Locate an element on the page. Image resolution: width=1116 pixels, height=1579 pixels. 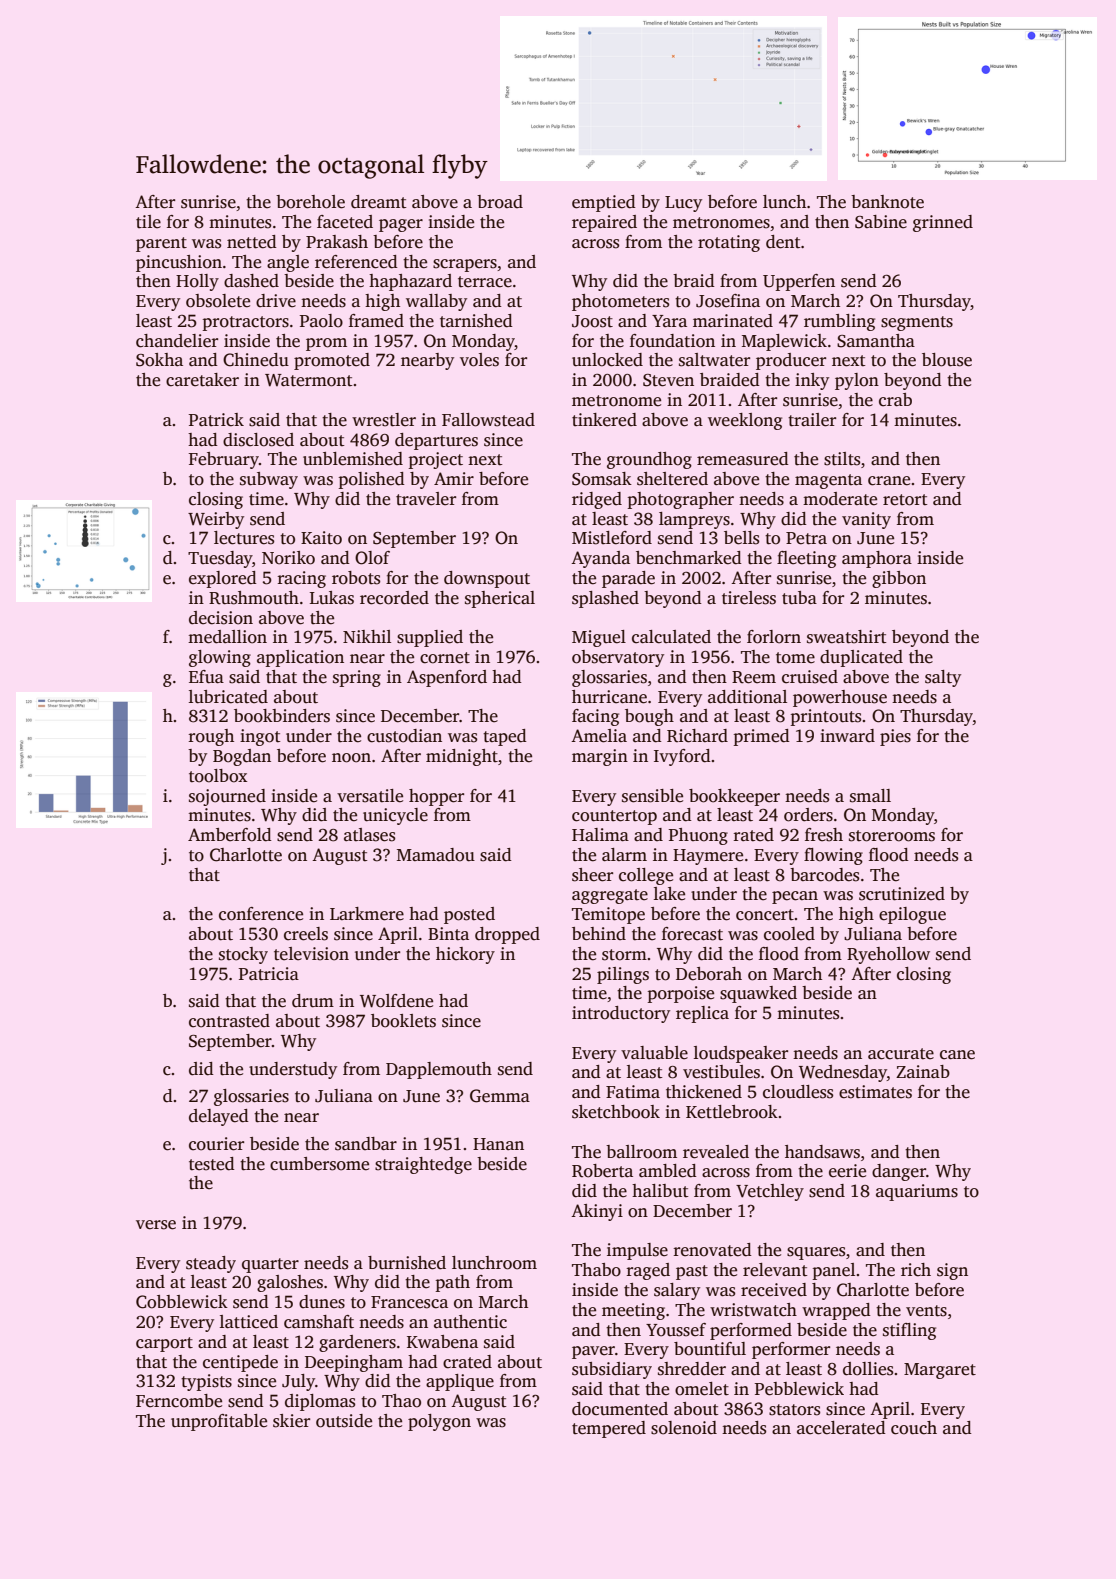
behind is located at coordinates (599, 934).
